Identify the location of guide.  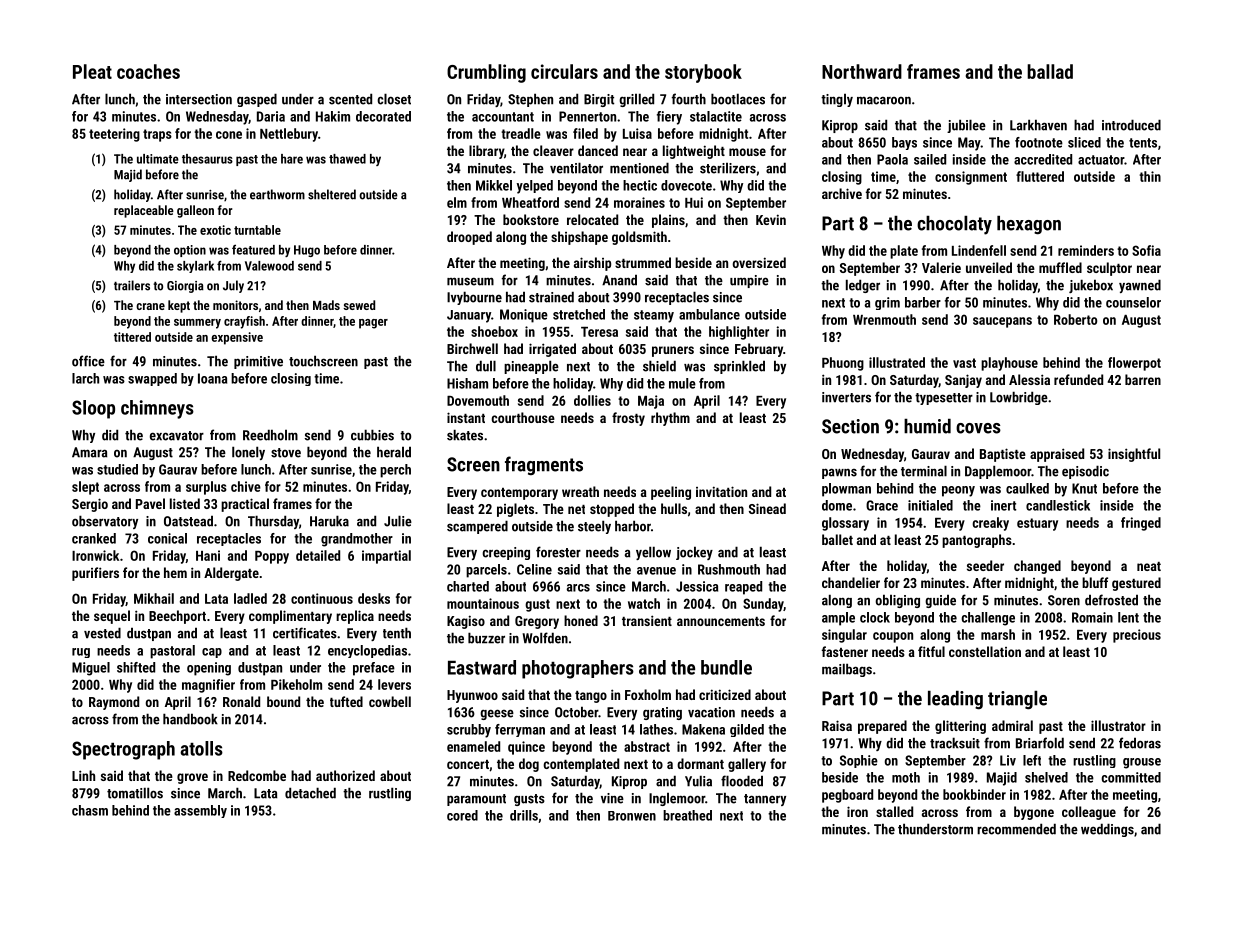
(940, 601).
